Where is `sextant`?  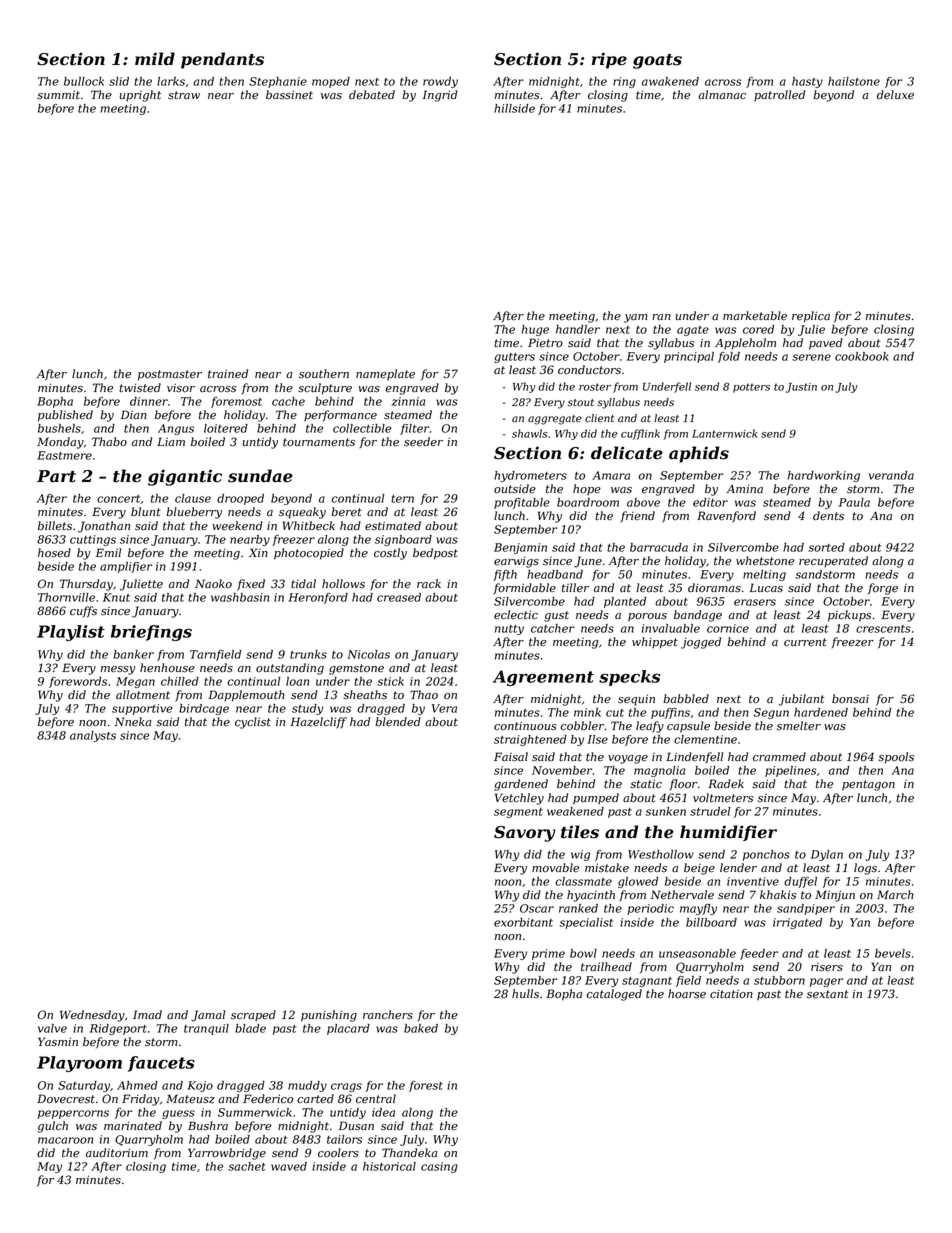 sextant is located at coordinates (828, 994).
